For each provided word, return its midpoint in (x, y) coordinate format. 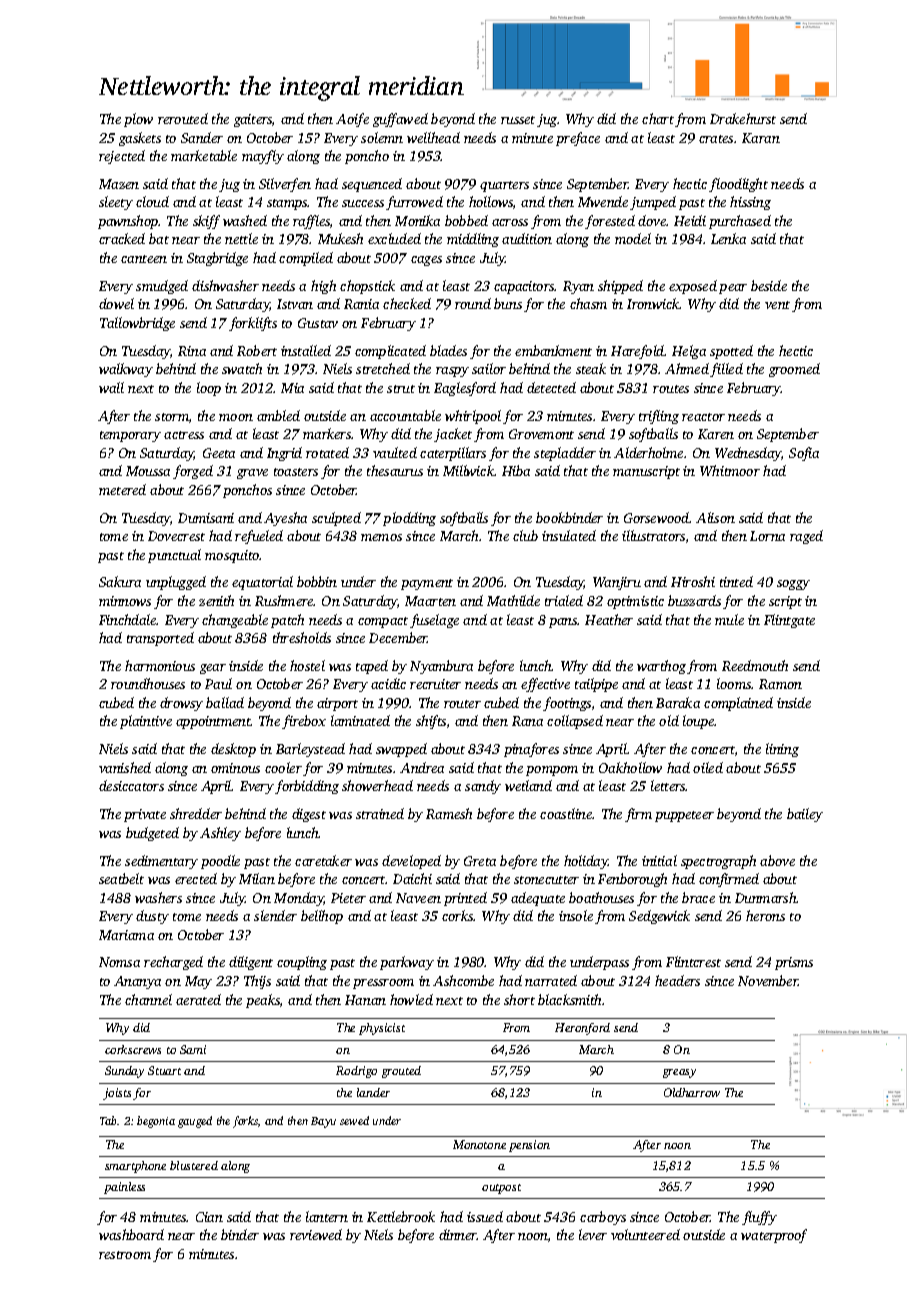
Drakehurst (743, 118)
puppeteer (684, 816)
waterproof (774, 1236)
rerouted (183, 118)
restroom (125, 1255)
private (145, 815)
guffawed (400, 120)
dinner (458, 1234)
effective (545, 685)
